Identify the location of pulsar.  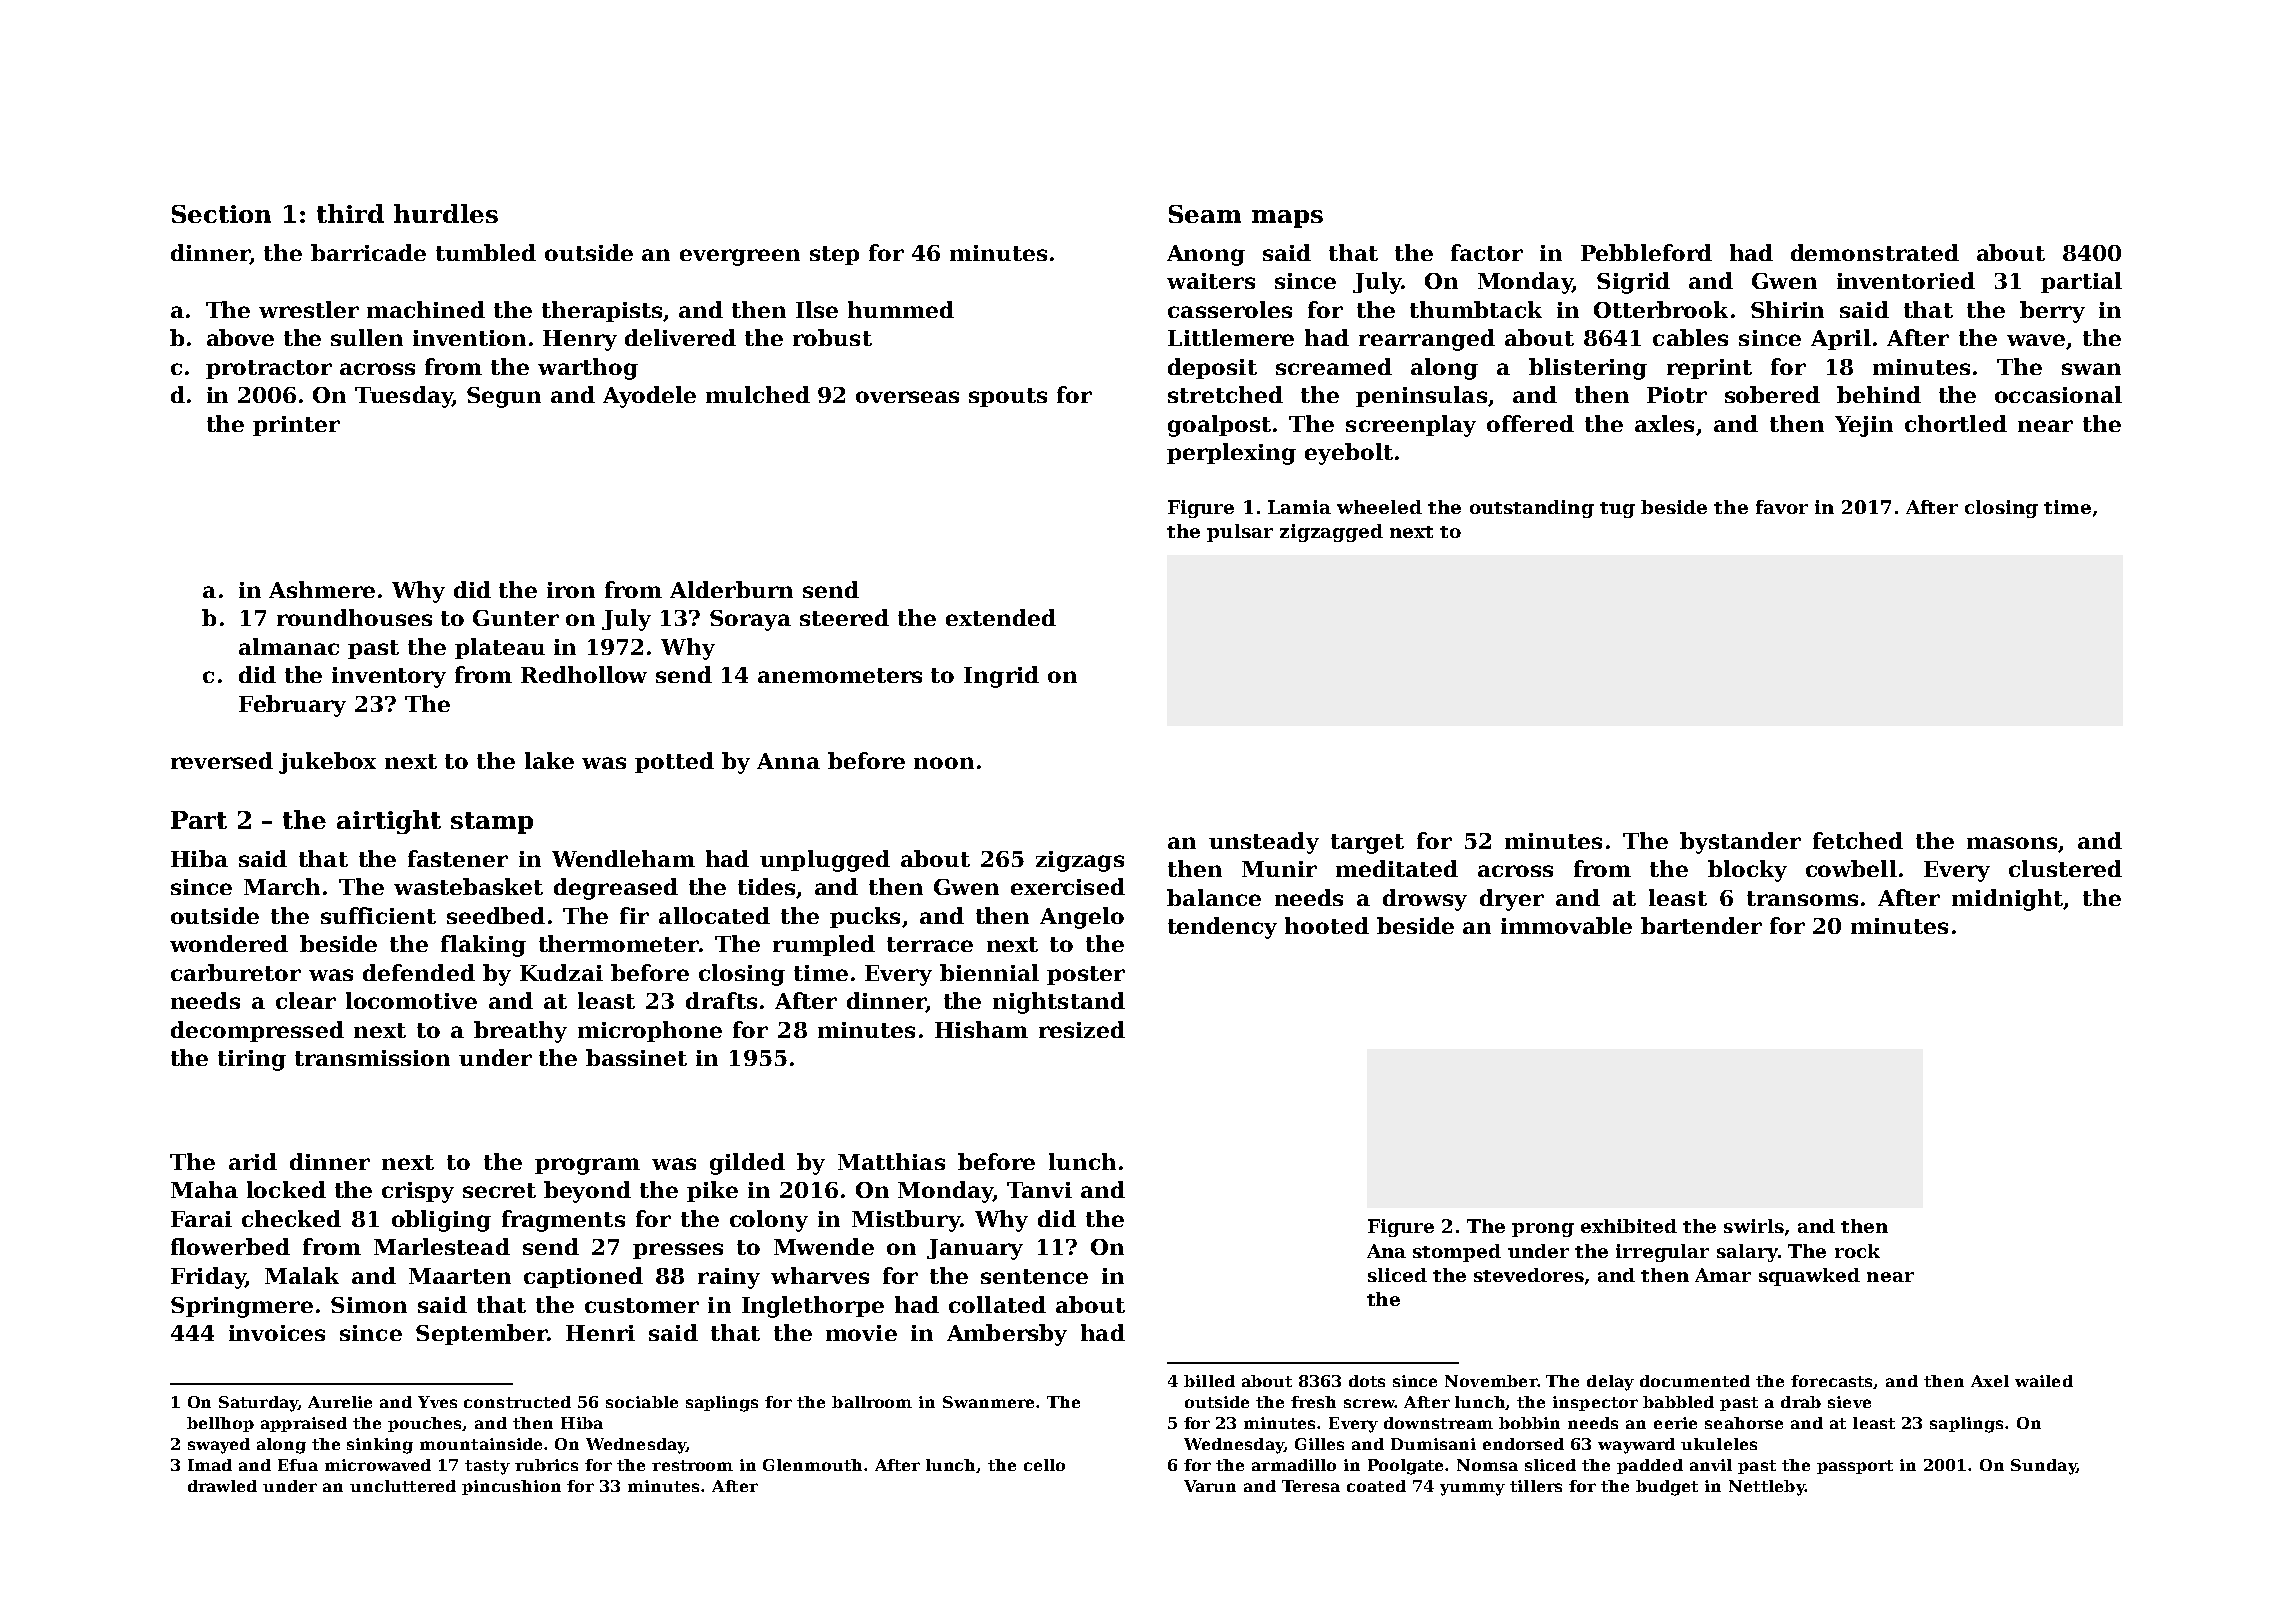
(1240, 533).
